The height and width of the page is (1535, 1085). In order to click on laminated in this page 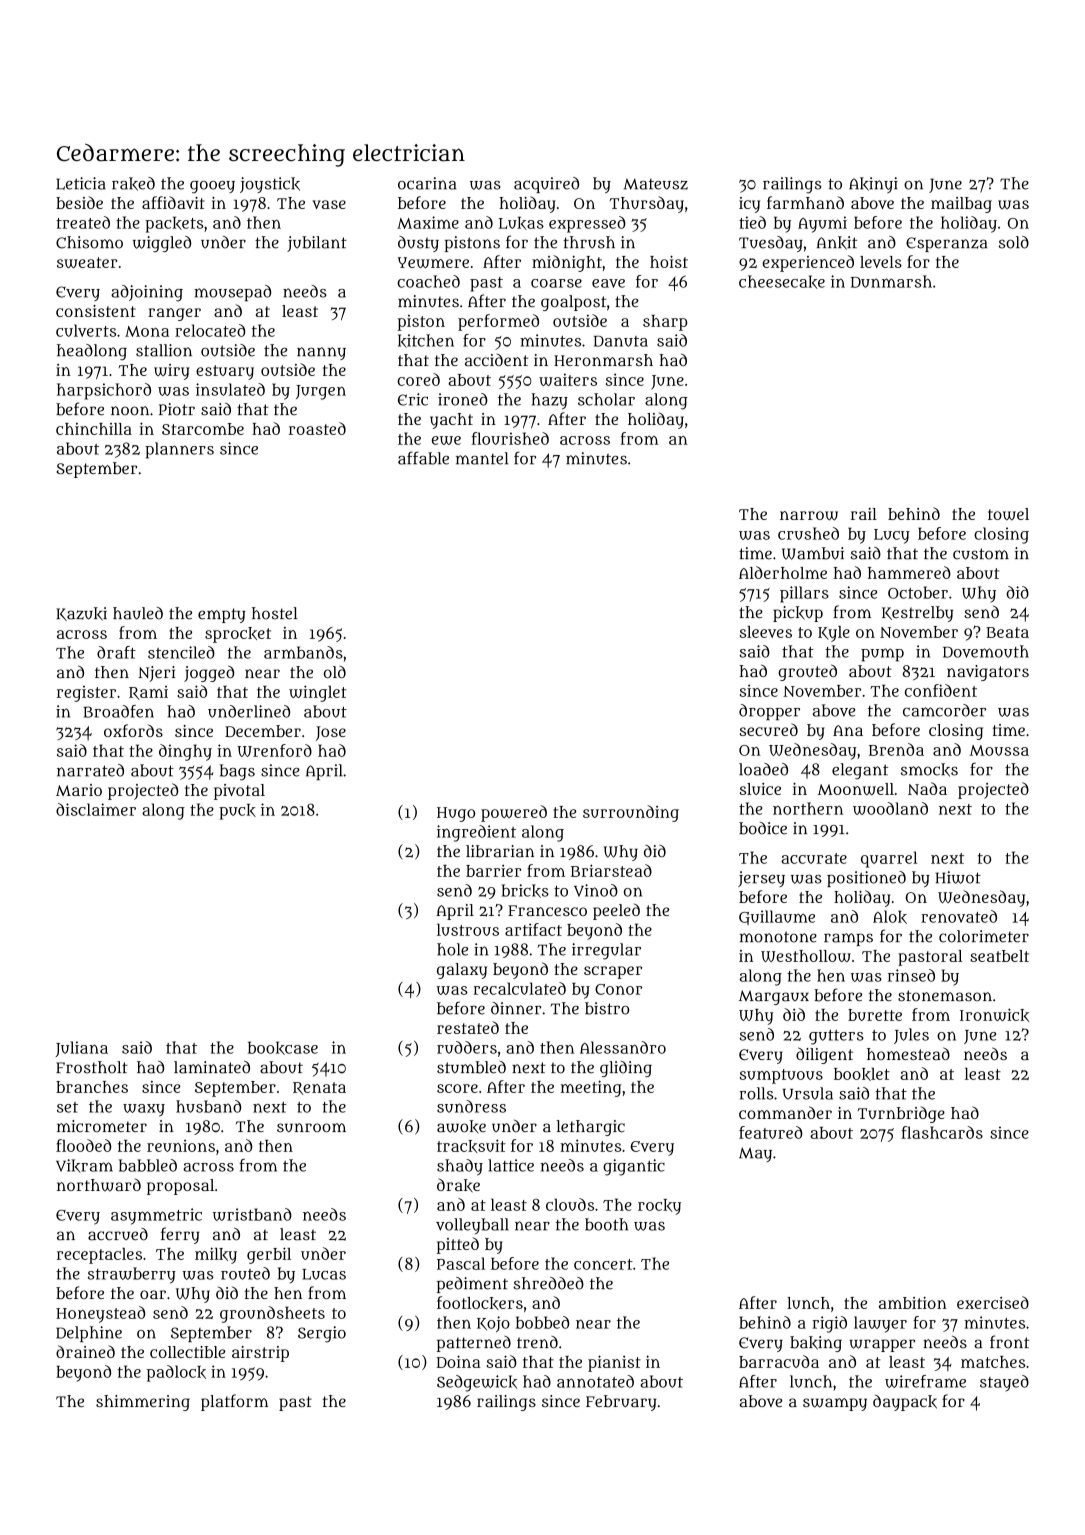, I will do `click(212, 1067)`.
